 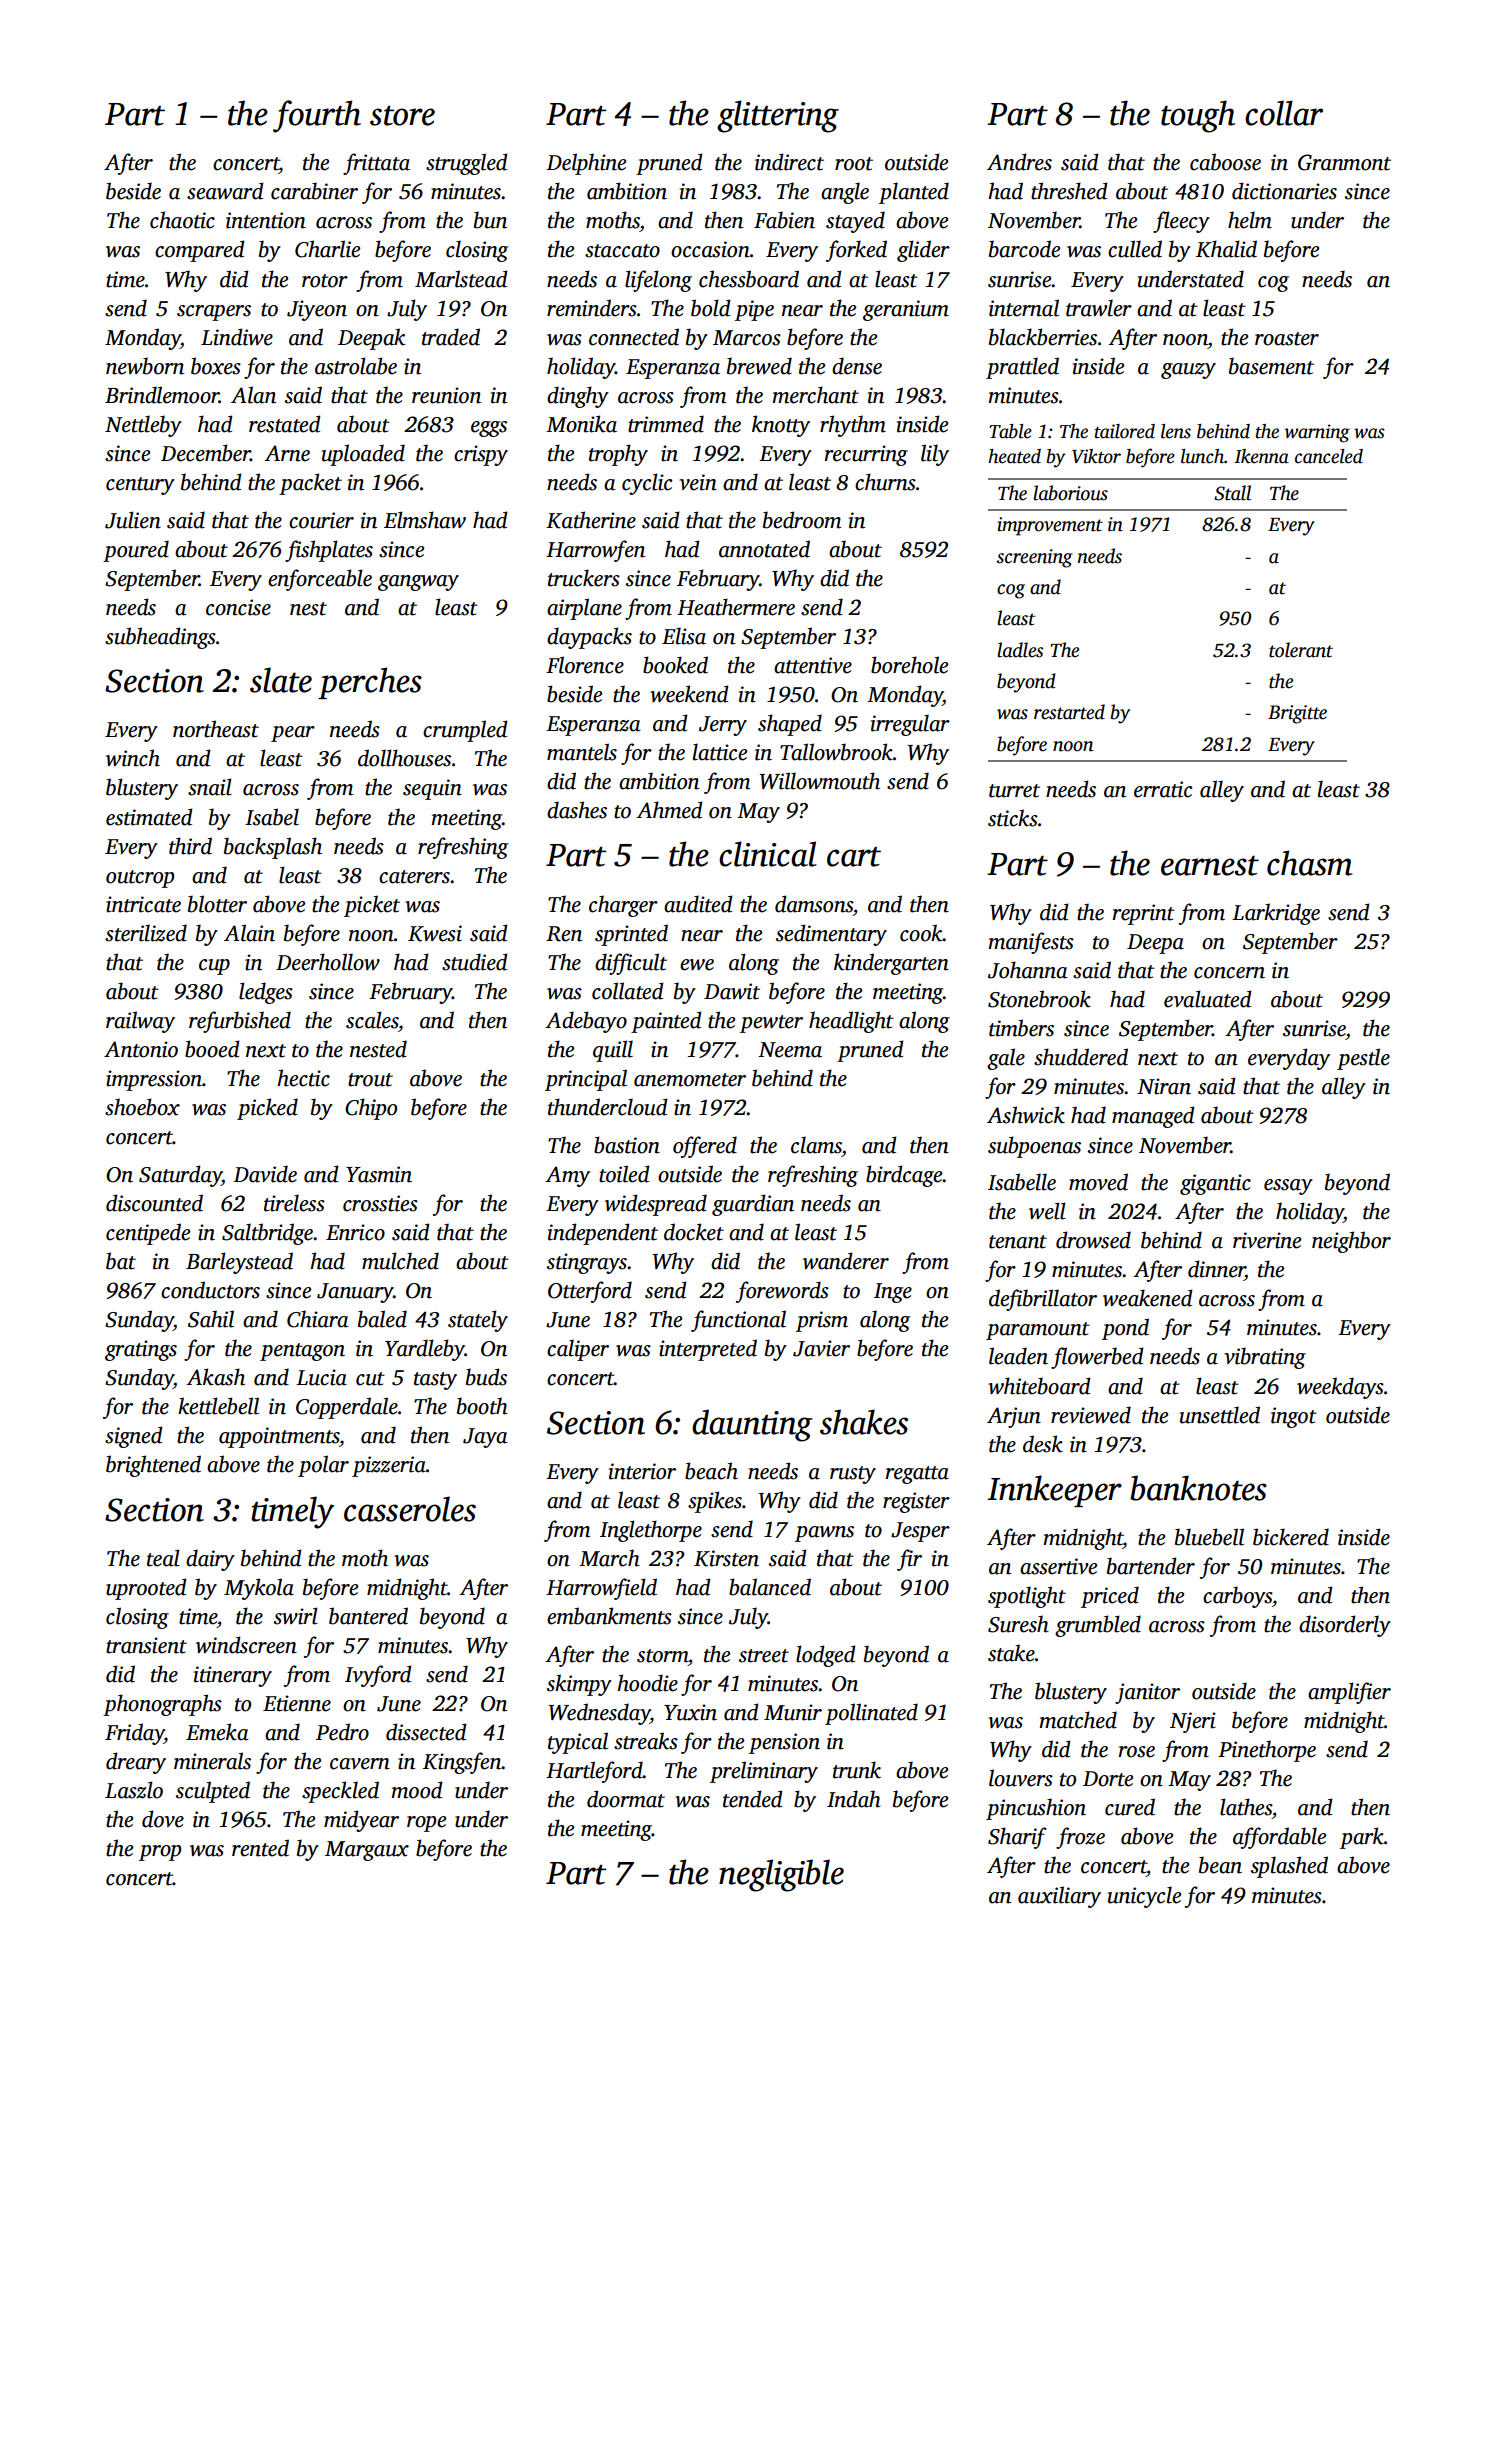 I want to click on Saltbridge, so click(x=267, y=1234).
